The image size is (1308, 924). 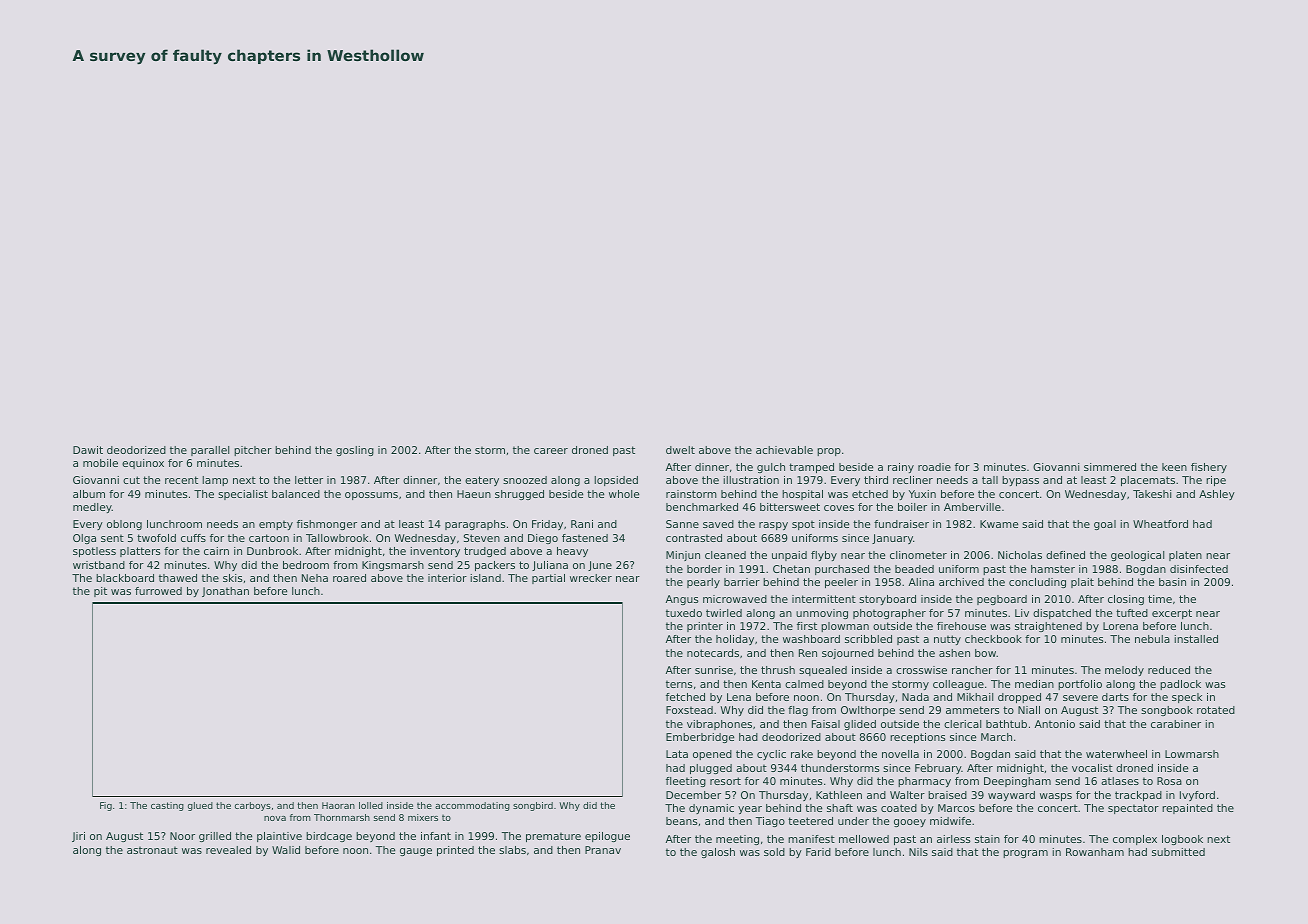 What do you see at coordinates (551, 451) in the image?
I see `career` at bounding box center [551, 451].
